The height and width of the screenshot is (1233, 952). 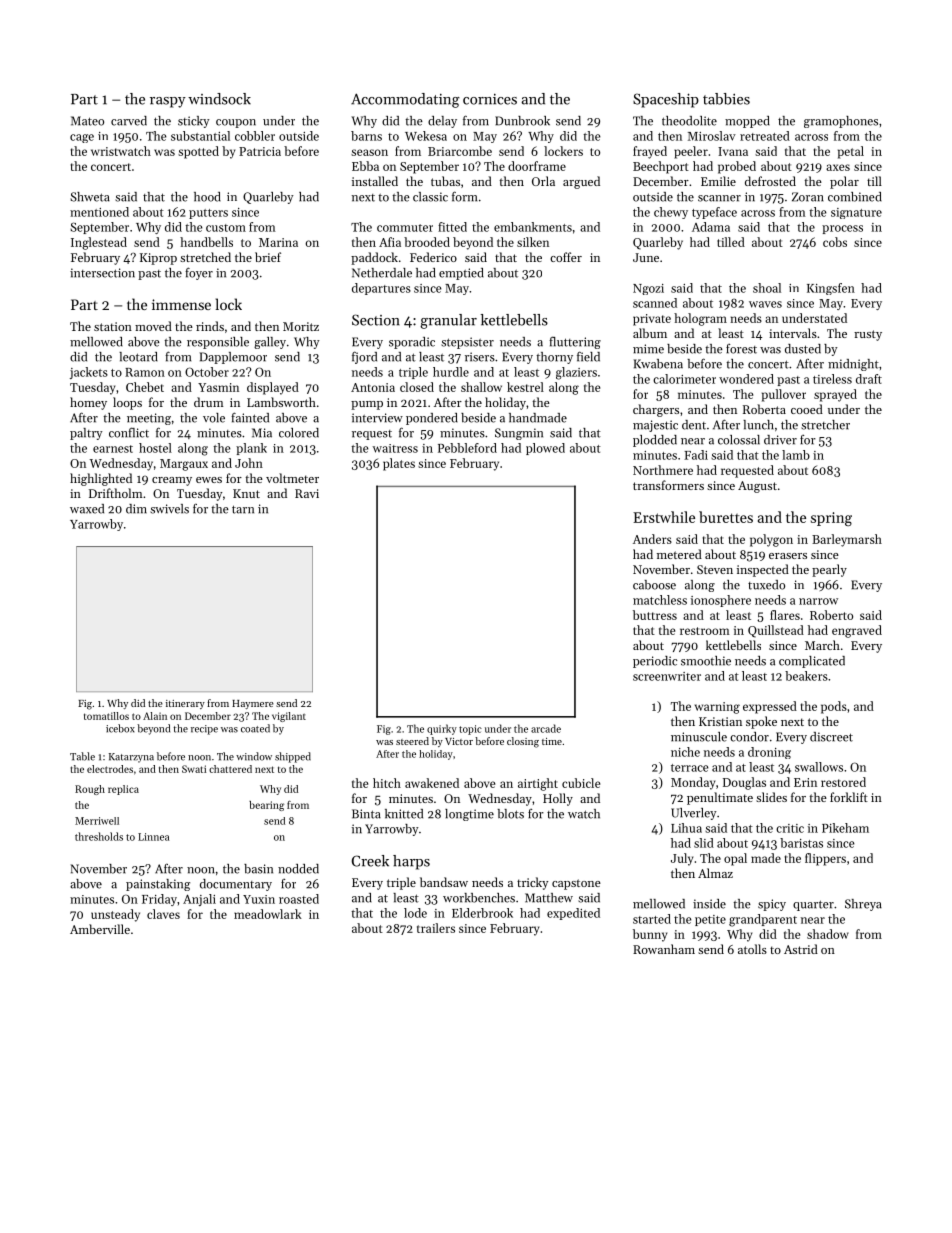 What do you see at coordinates (721, 601) in the screenshot?
I see `ionosphere` at bounding box center [721, 601].
